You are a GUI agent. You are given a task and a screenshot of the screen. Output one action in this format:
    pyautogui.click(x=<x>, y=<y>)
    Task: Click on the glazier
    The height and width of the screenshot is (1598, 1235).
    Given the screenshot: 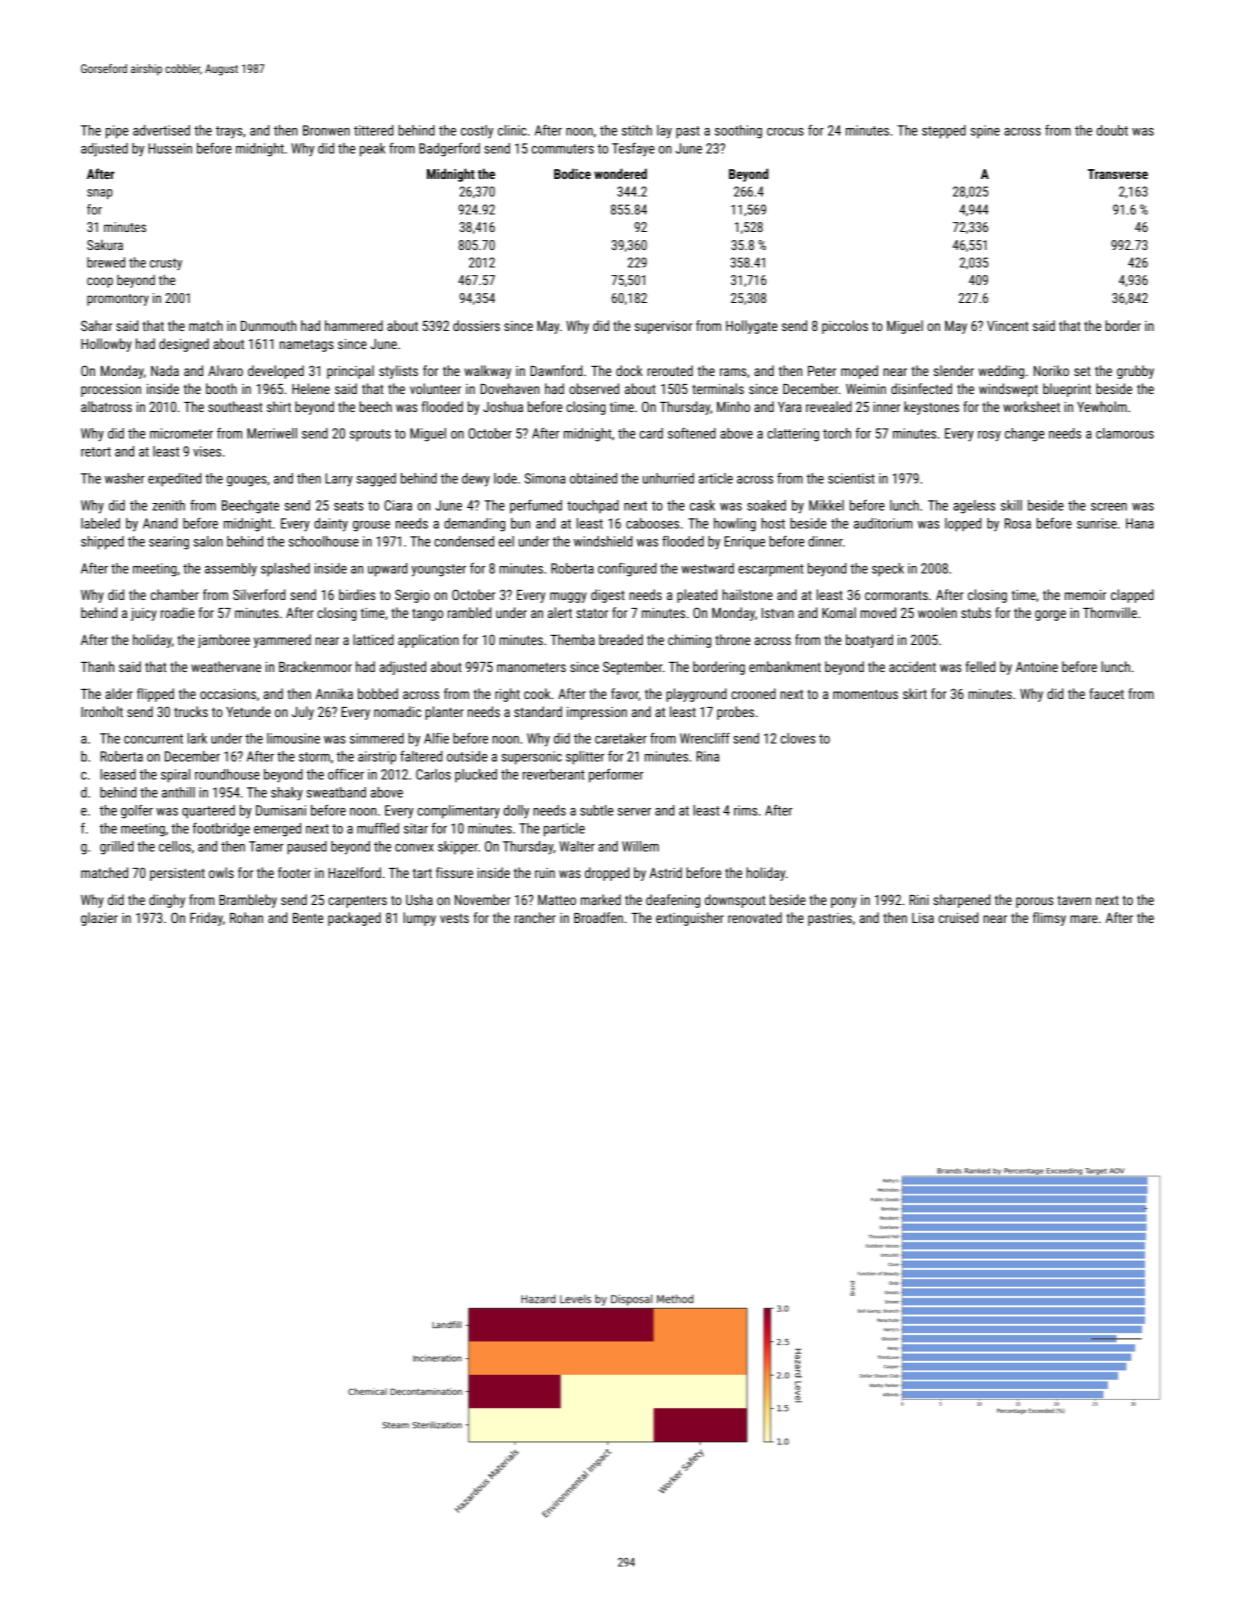 What is the action you would take?
    pyautogui.click(x=99, y=919)
